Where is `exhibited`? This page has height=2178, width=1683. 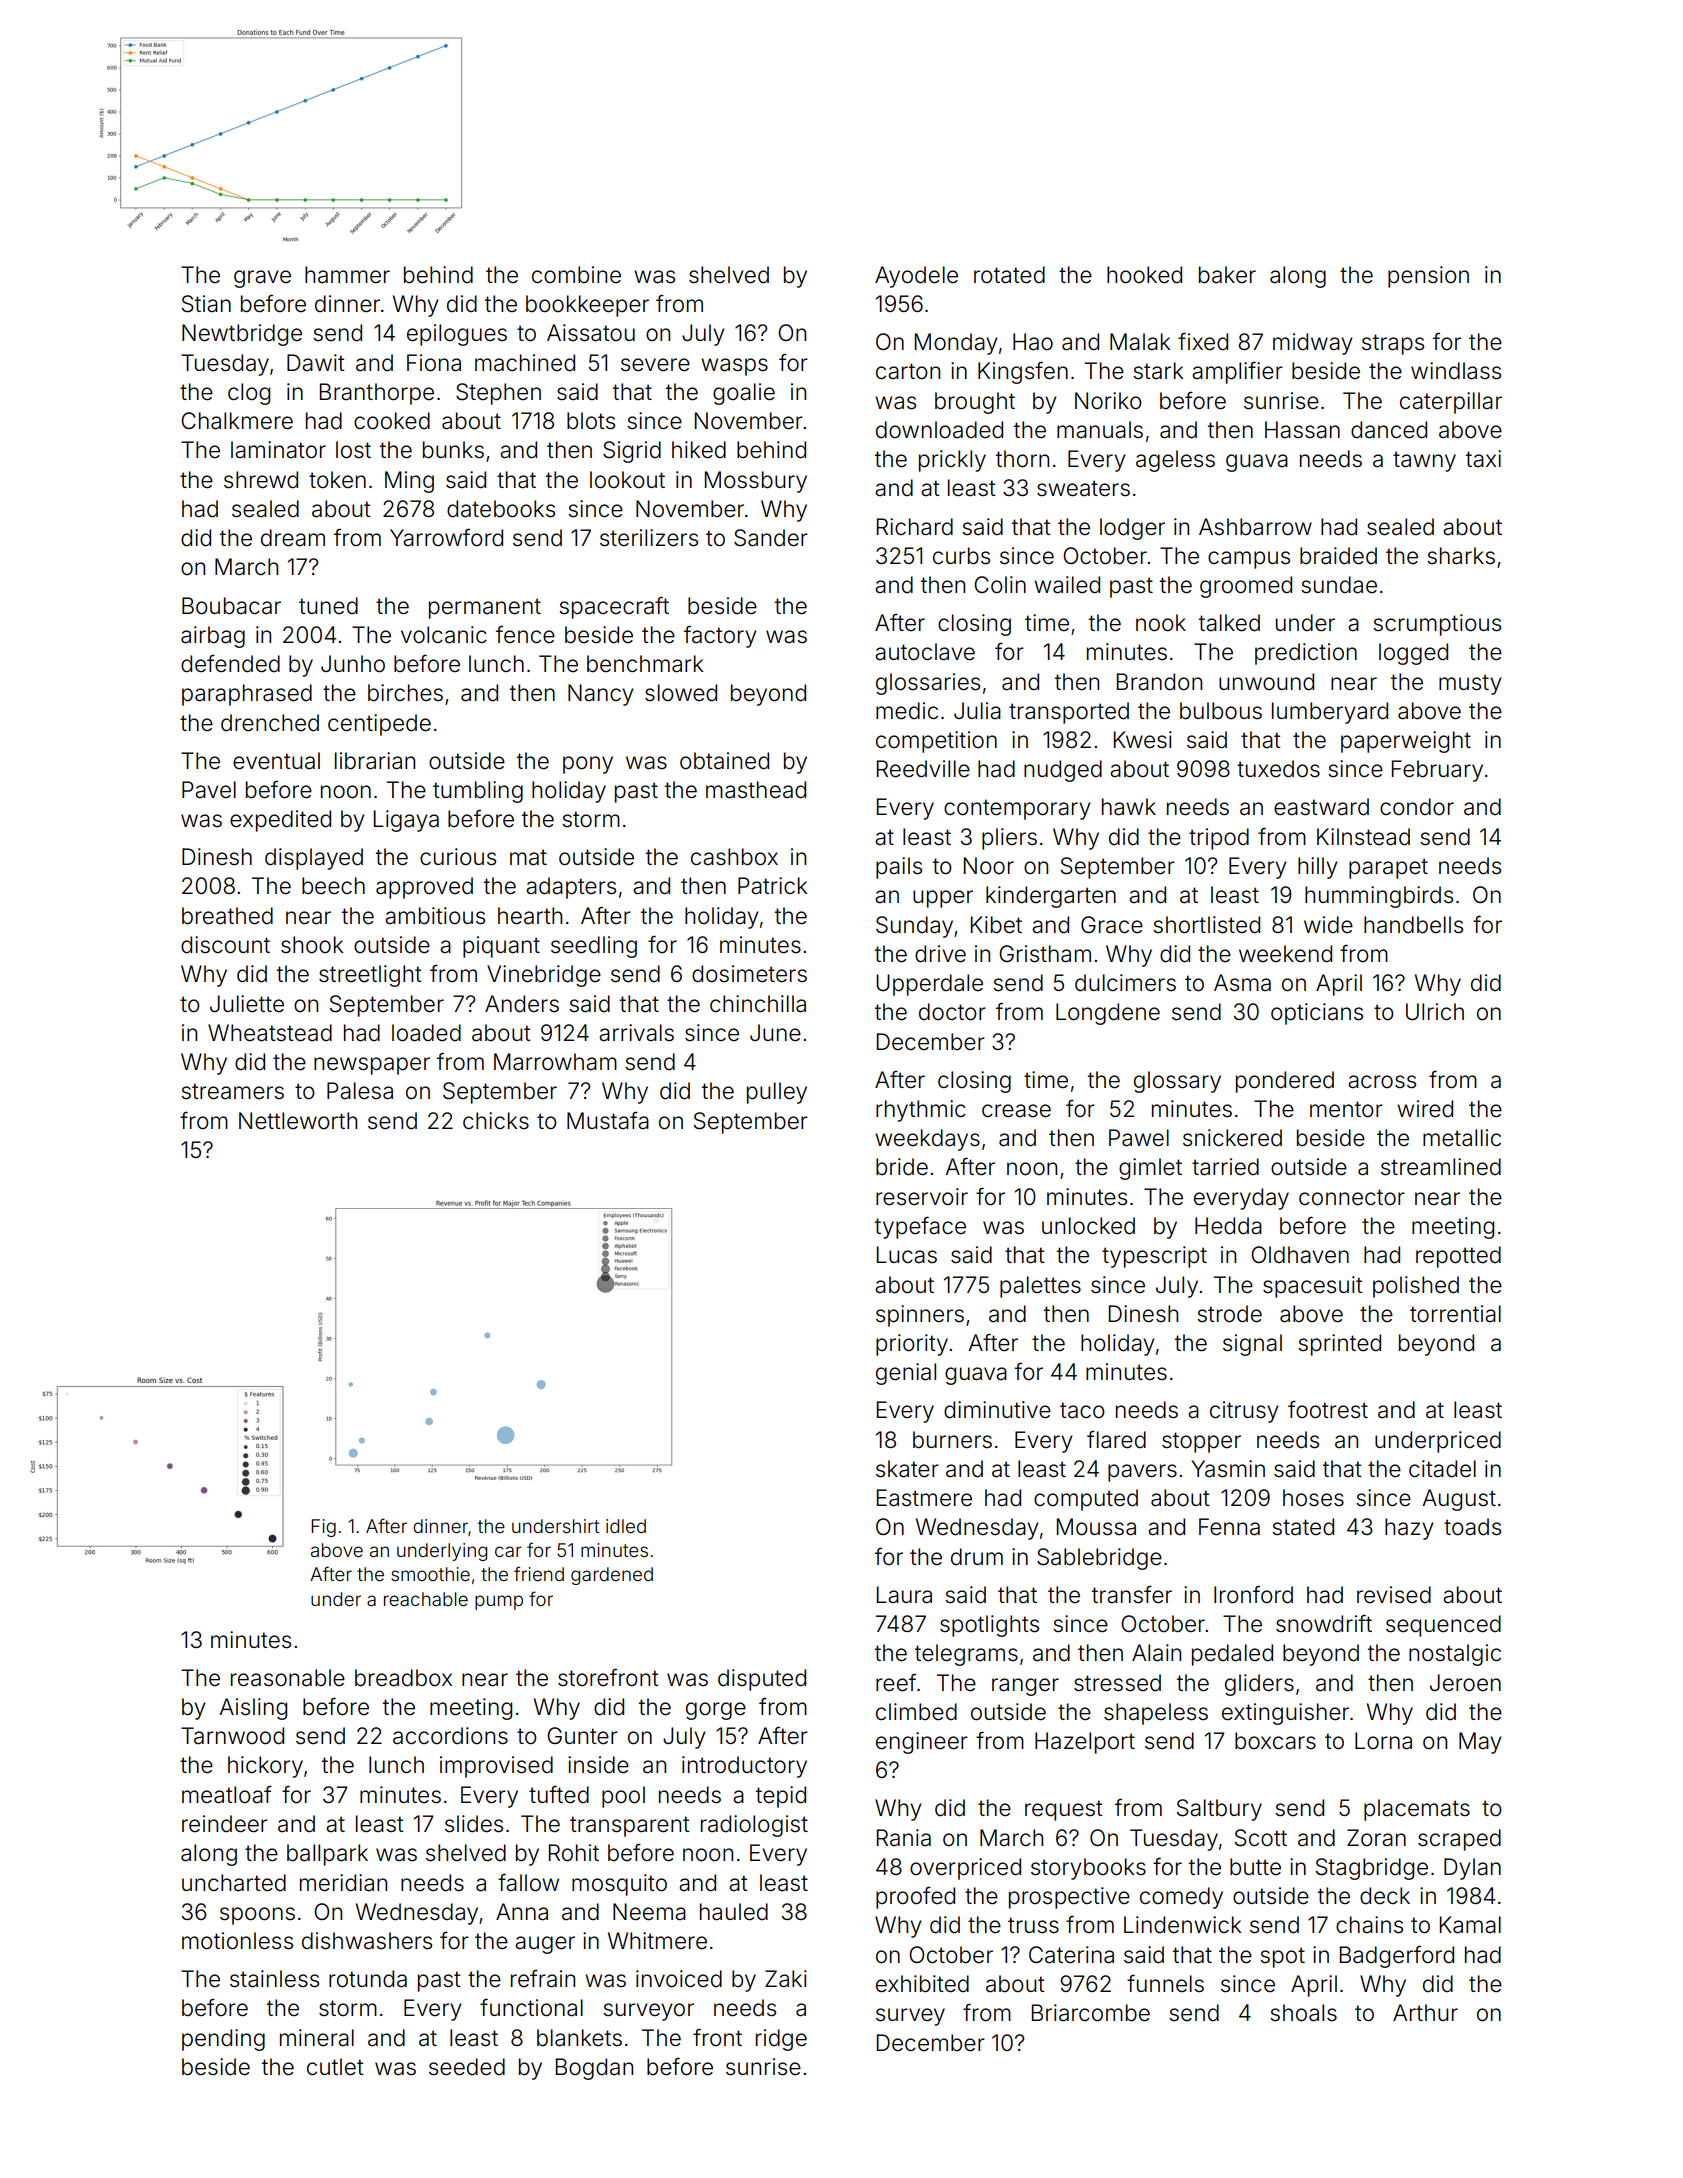 exhibited is located at coordinates (922, 1984).
